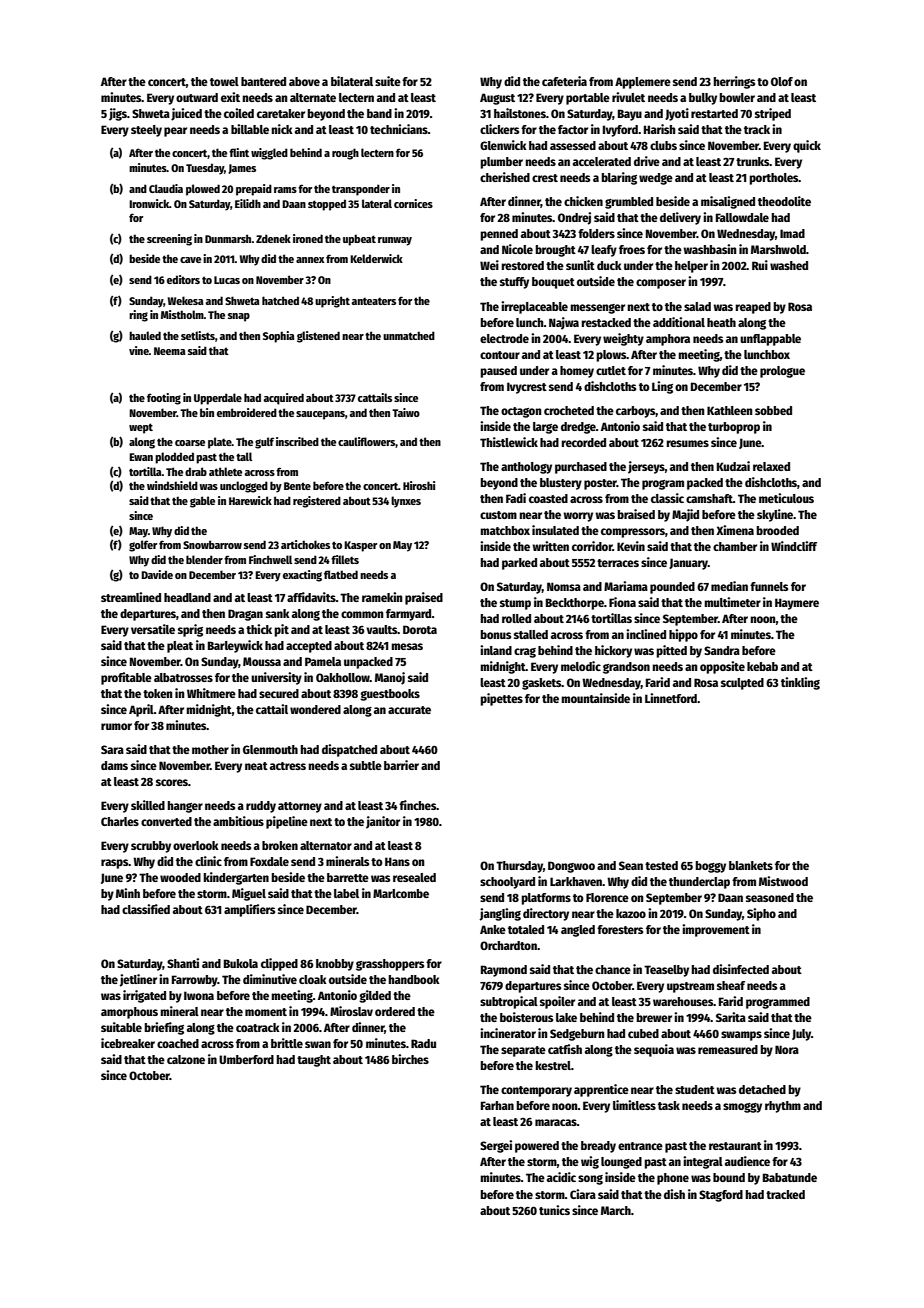 Image resolution: width=924 pixels, height=1308 pixels. Describe the element at coordinates (151, 847) in the page. I see `scrubby` at that location.
